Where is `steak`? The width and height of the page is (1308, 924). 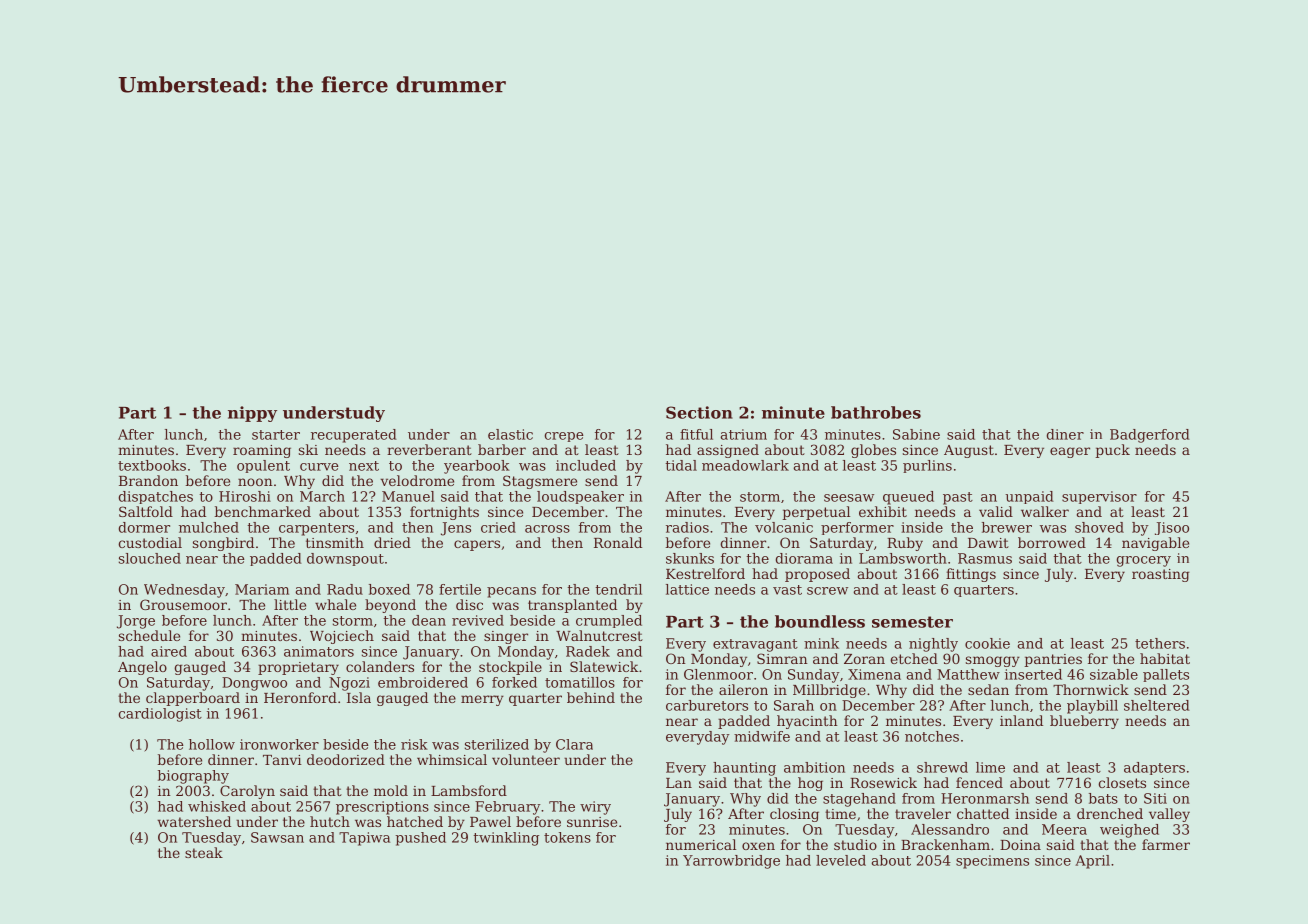
steak is located at coordinates (204, 852).
